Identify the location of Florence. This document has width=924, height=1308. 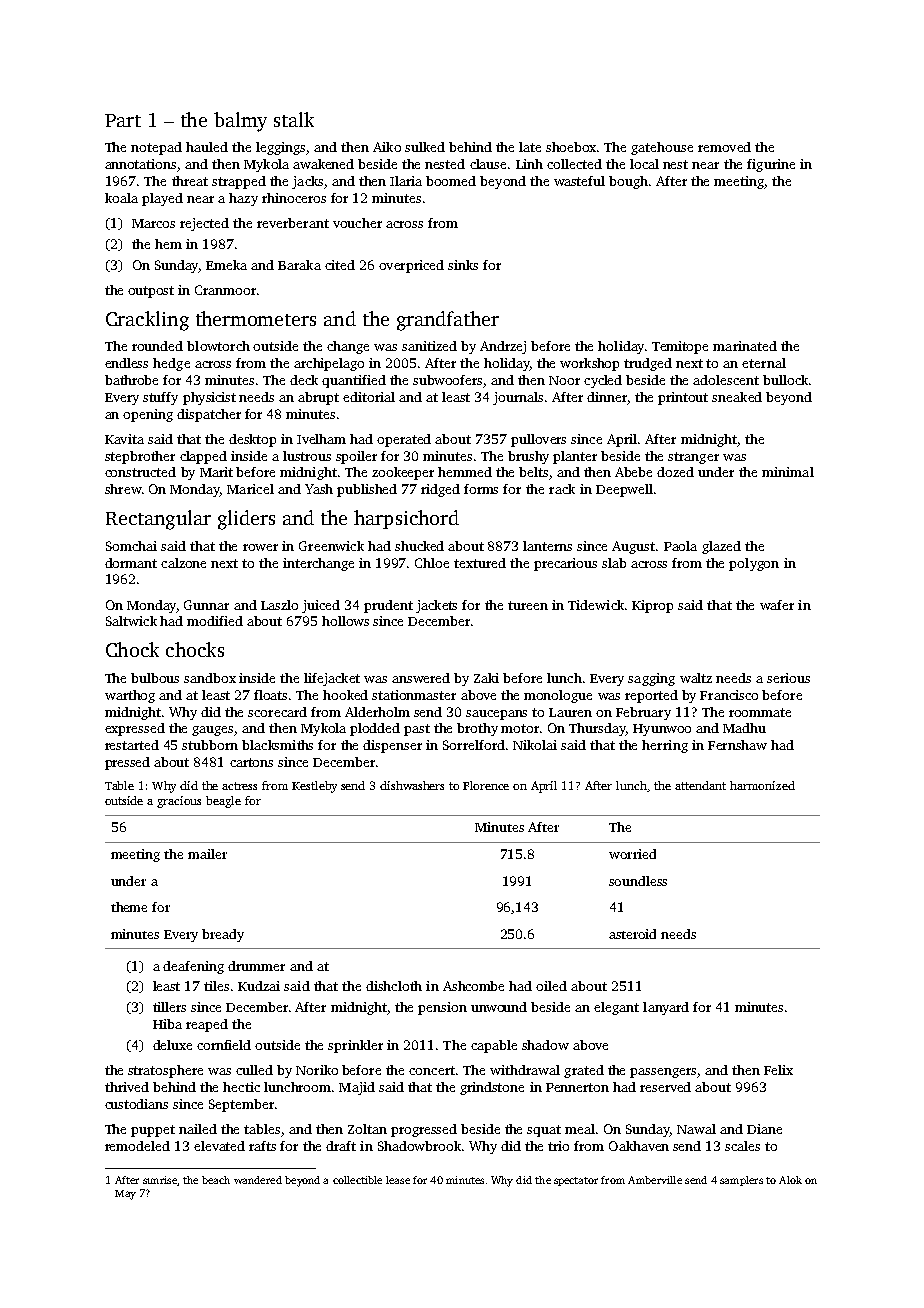
(486, 785).
